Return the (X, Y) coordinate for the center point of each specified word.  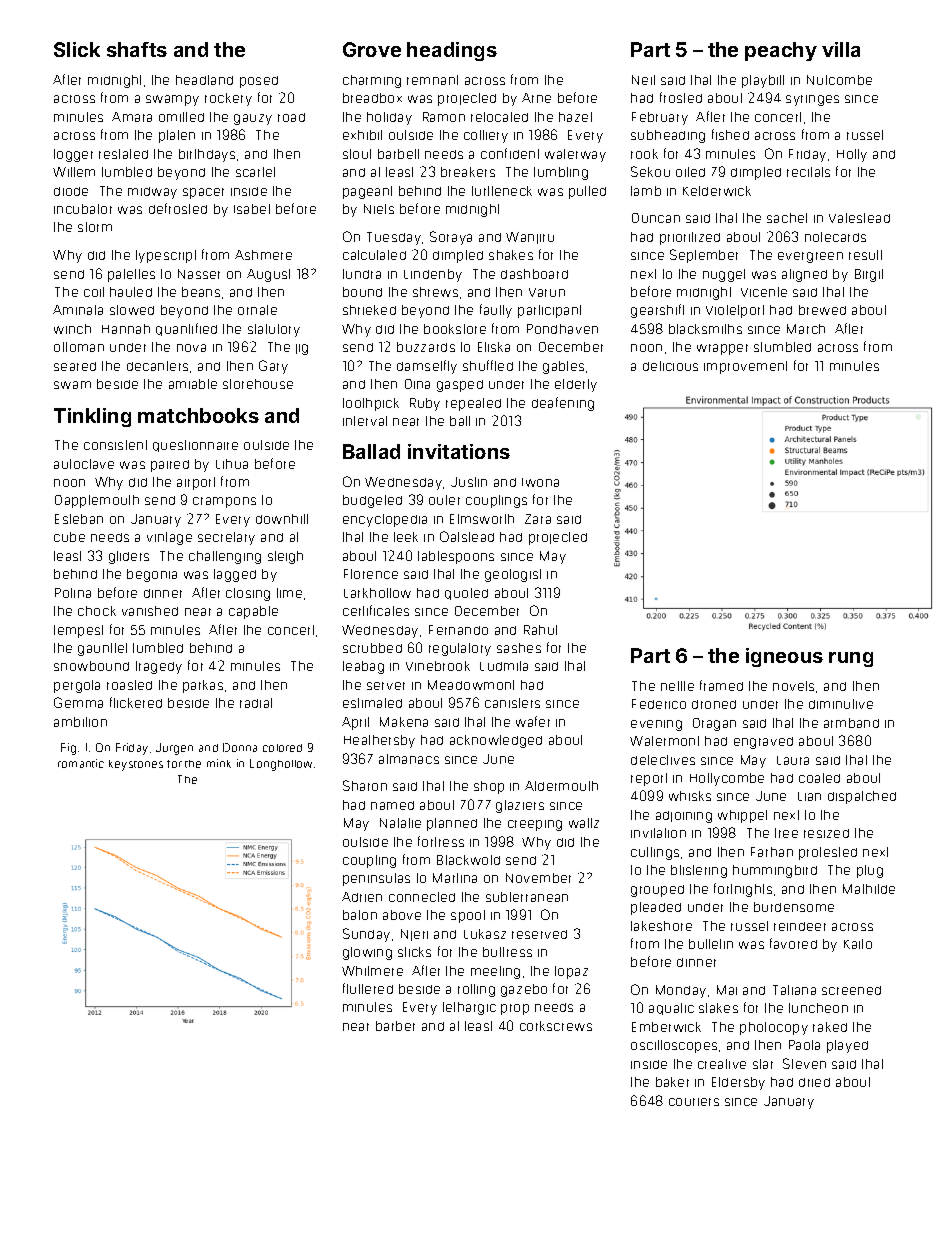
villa (841, 49)
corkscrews (556, 1026)
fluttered (368, 988)
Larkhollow (377, 593)
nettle (677, 686)
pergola (77, 686)
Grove (372, 49)
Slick (77, 49)
